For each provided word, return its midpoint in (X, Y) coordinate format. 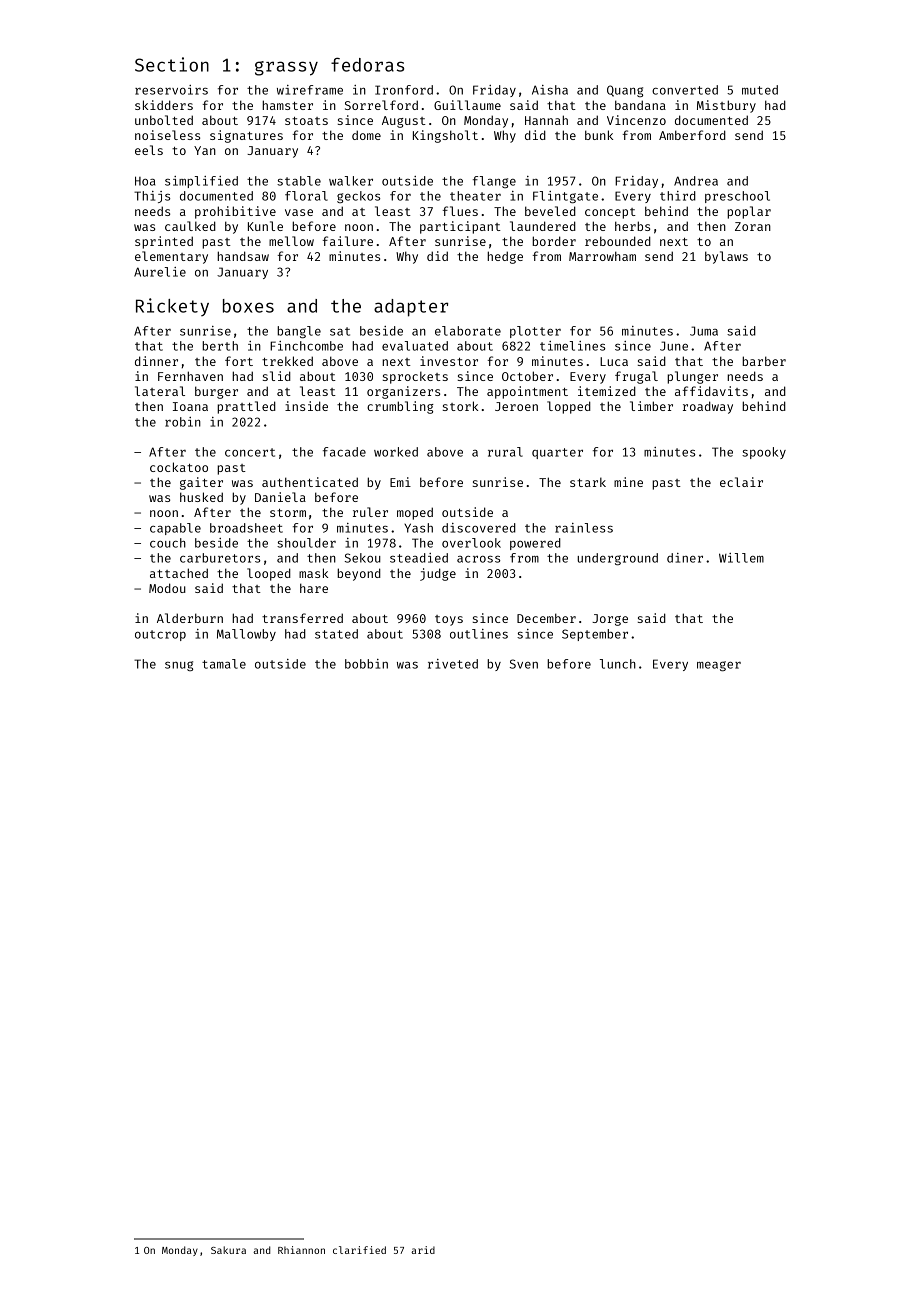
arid (423, 1250)
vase (299, 212)
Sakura (228, 1250)
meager (719, 666)
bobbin (366, 664)
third (678, 196)
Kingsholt (445, 136)
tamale (224, 664)
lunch (618, 664)
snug (179, 666)
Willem (741, 558)
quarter (557, 453)
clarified (359, 1250)
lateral (160, 391)
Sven (524, 664)
